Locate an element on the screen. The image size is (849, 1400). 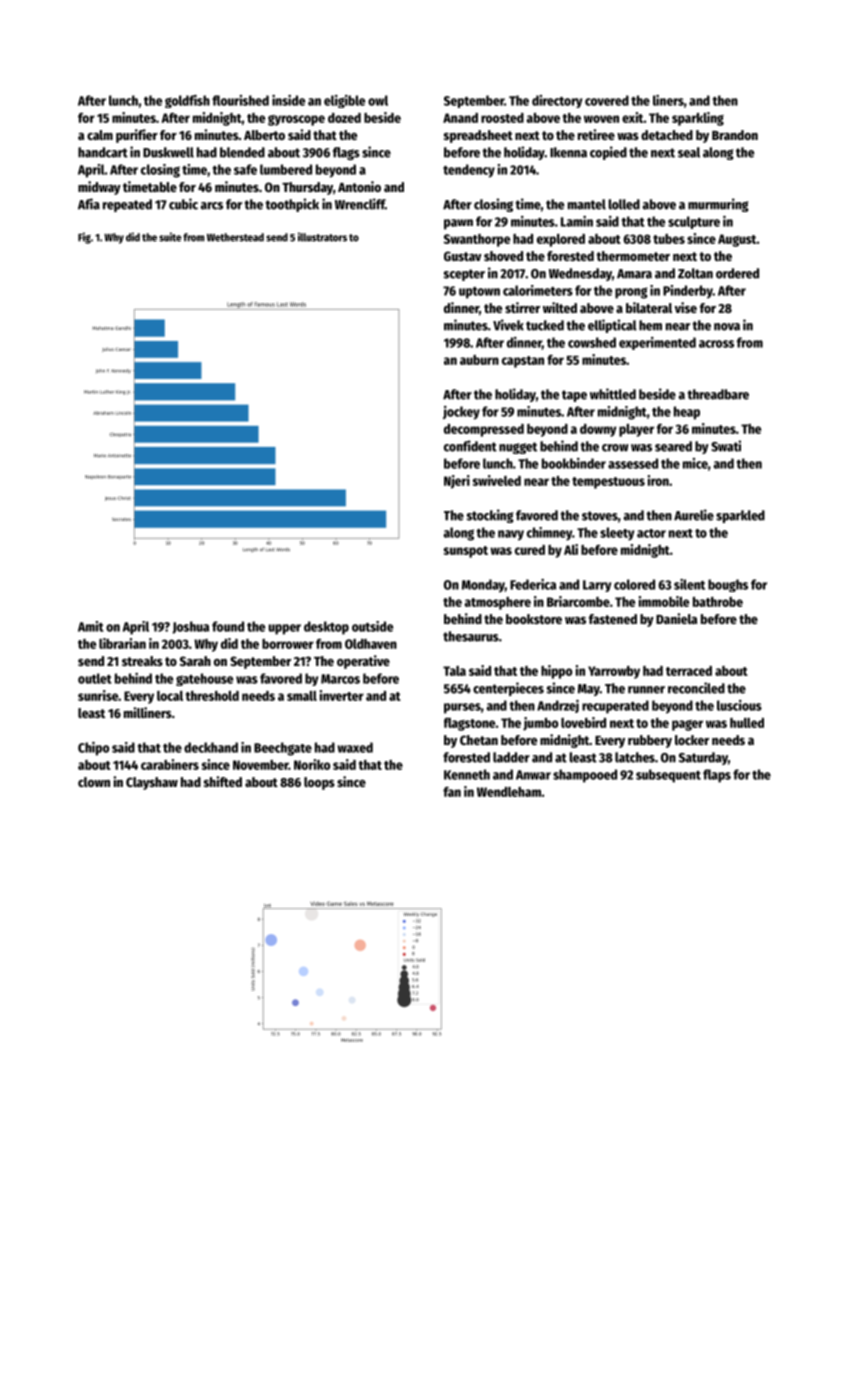
confident is located at coordinates (470, 446).
